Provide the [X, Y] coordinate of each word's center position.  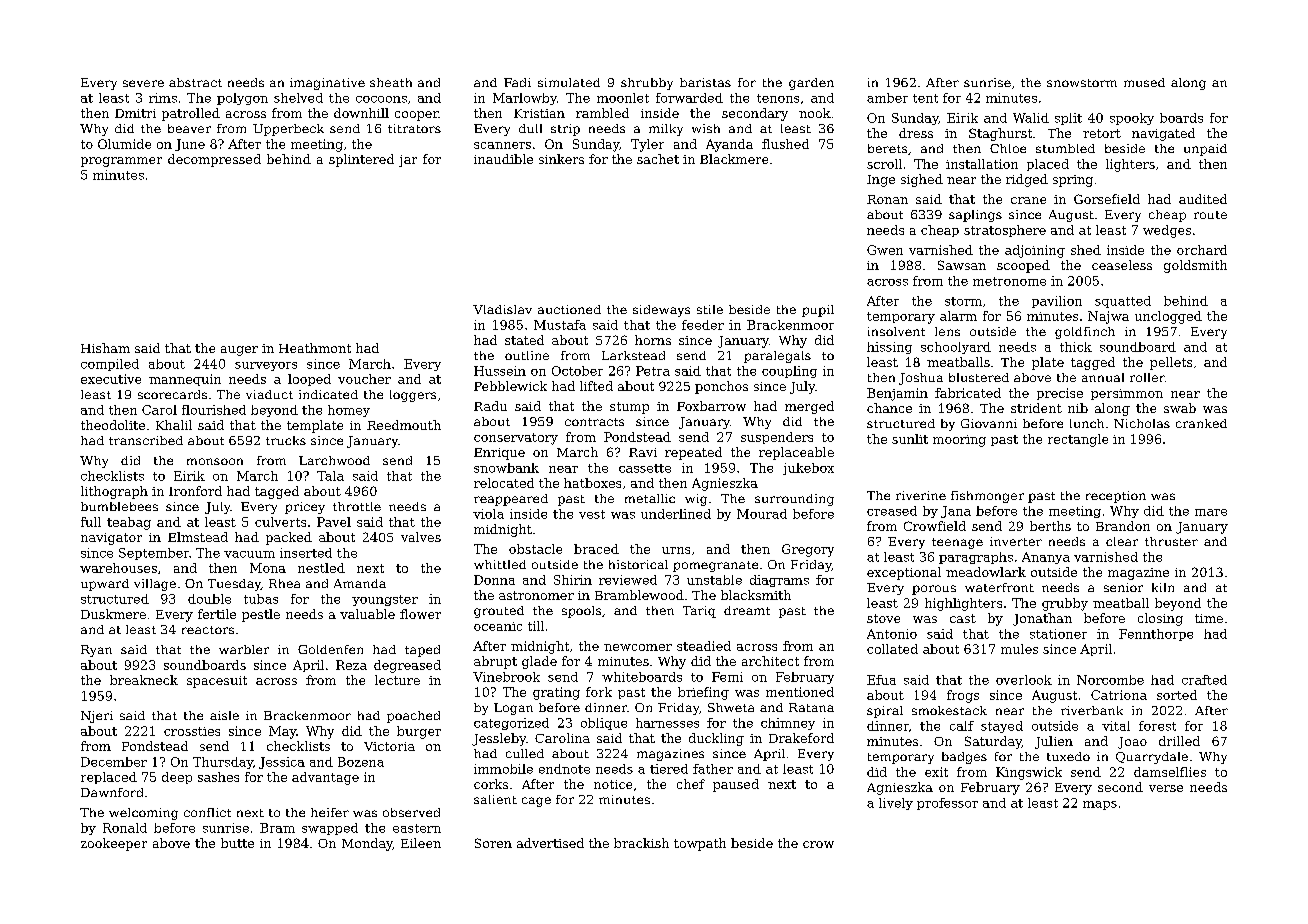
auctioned [569, 309]
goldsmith [1195, 266]
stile [710, 309]
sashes [218, 777]
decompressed [214, 160]
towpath [700, 844]
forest [1157, 726]
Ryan [96, 651]
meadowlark [986, 572]
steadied [704, 646]
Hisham [105, 348]
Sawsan [962, 265]
